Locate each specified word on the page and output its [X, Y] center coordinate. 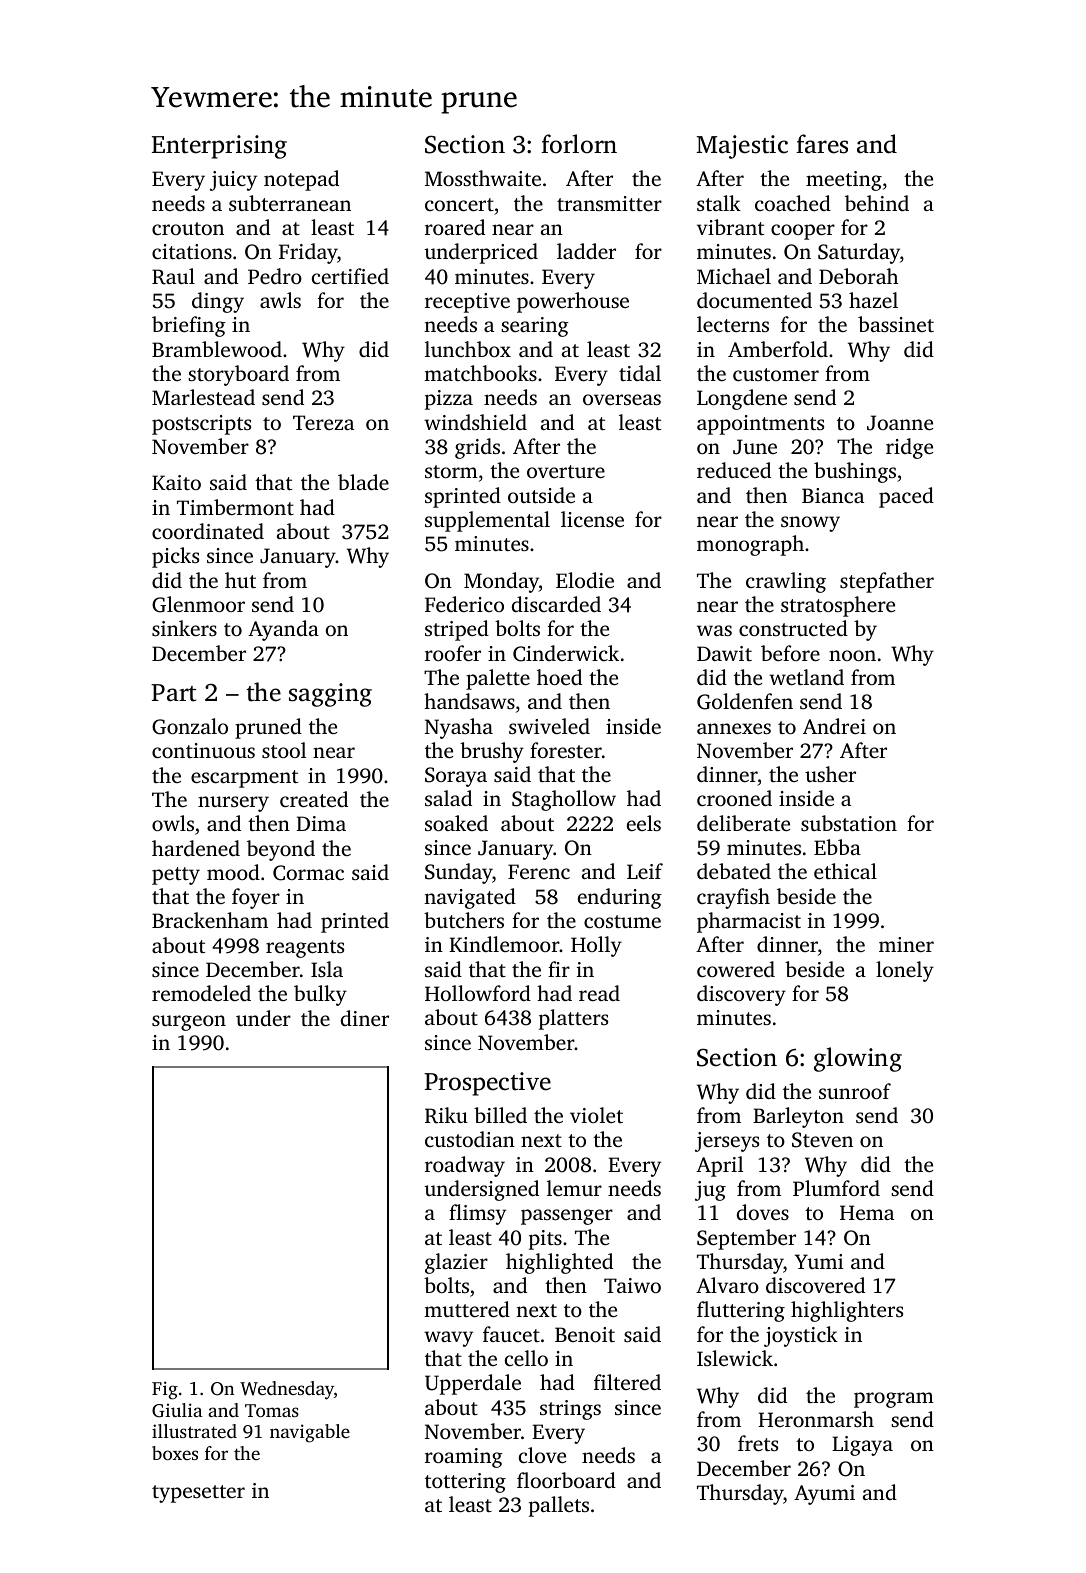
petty [176, 876]
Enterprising [219, 147]
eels [644, 823]
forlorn [579, 144]
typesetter [198, 1494]
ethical [845, 871]
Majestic [742, 147]
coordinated [208, 531]
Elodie [585, 580]
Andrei [834, 726]
